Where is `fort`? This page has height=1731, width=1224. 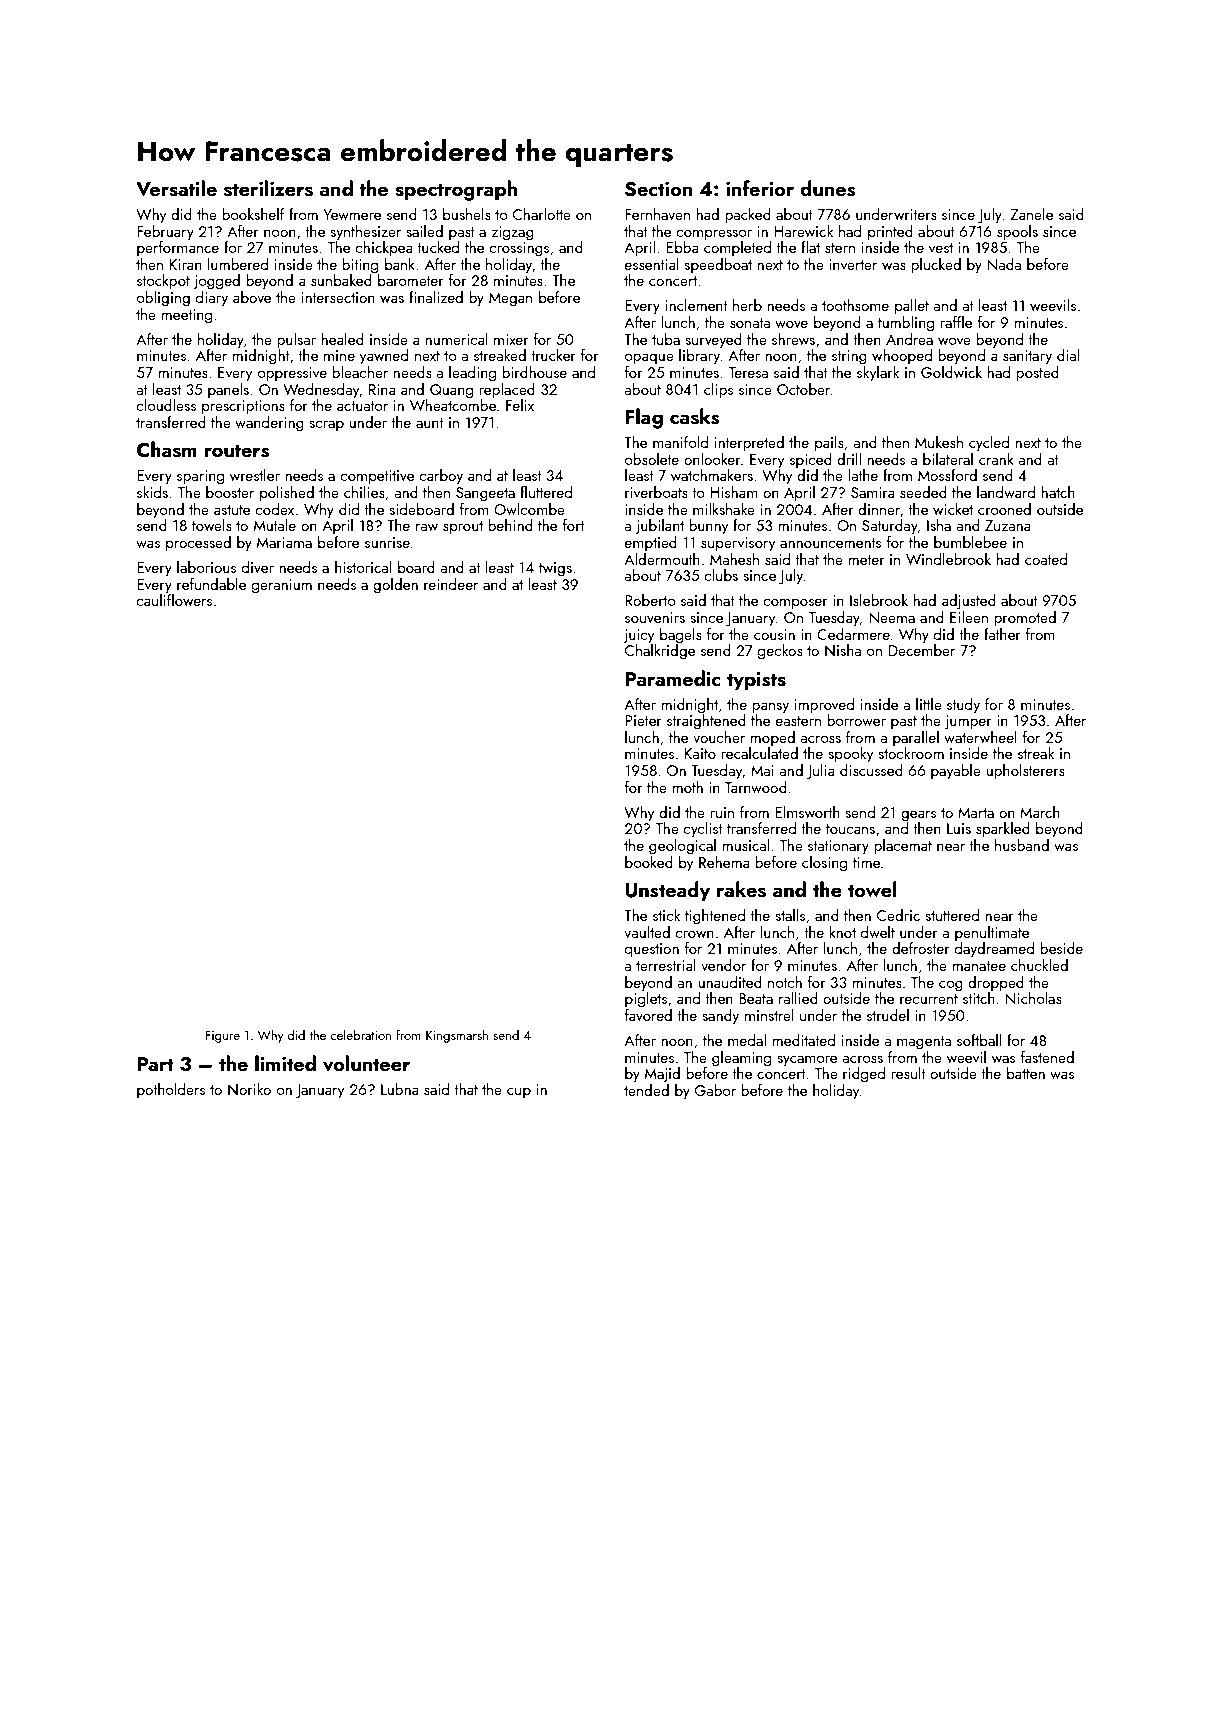 fort is located at coordinates (574, 525).
